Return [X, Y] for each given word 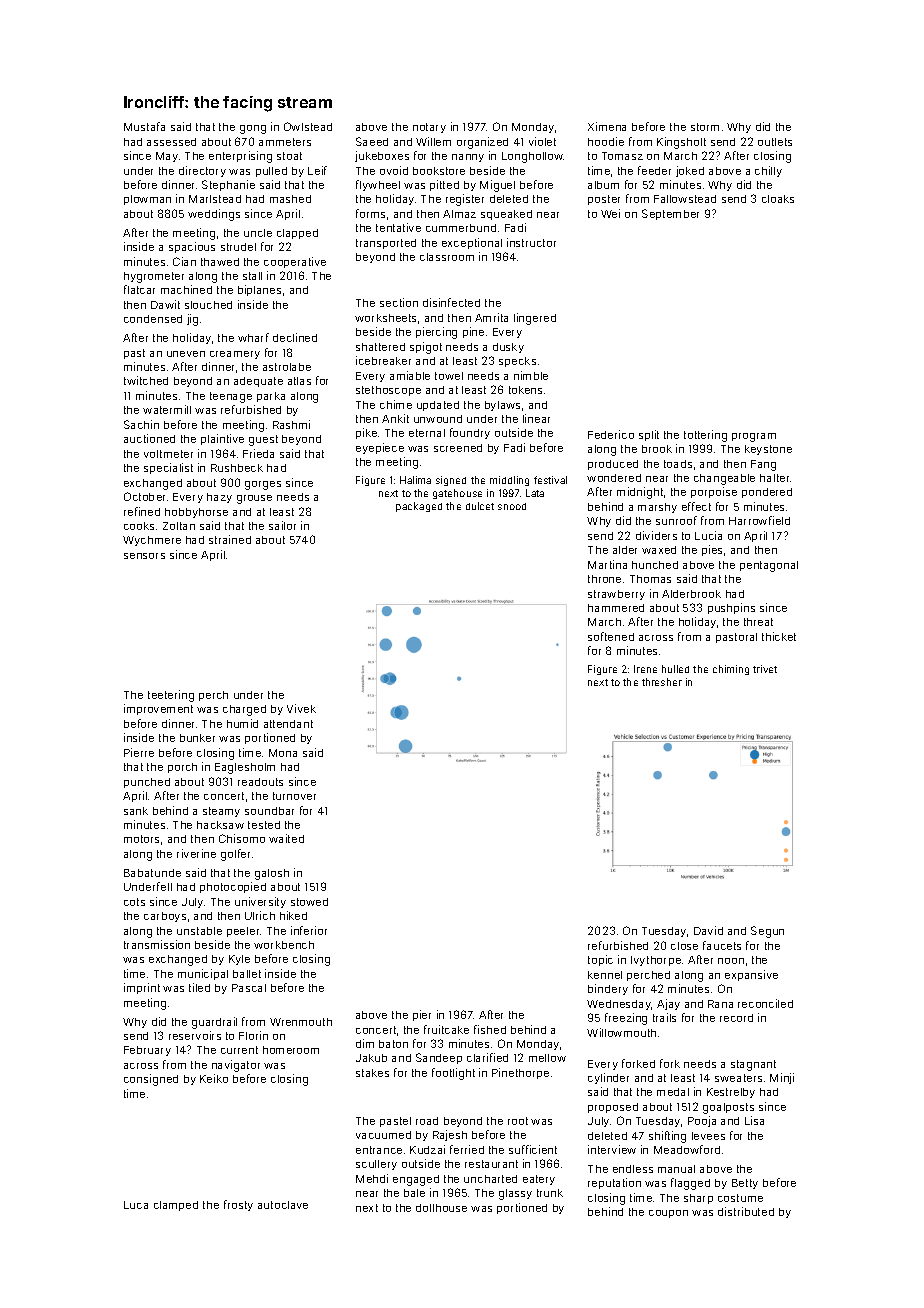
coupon [668, 1214]
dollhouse [441, 1208]
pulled [271, 172]
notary [429, 128]
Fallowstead [685, 199]
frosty [238, 1205]
